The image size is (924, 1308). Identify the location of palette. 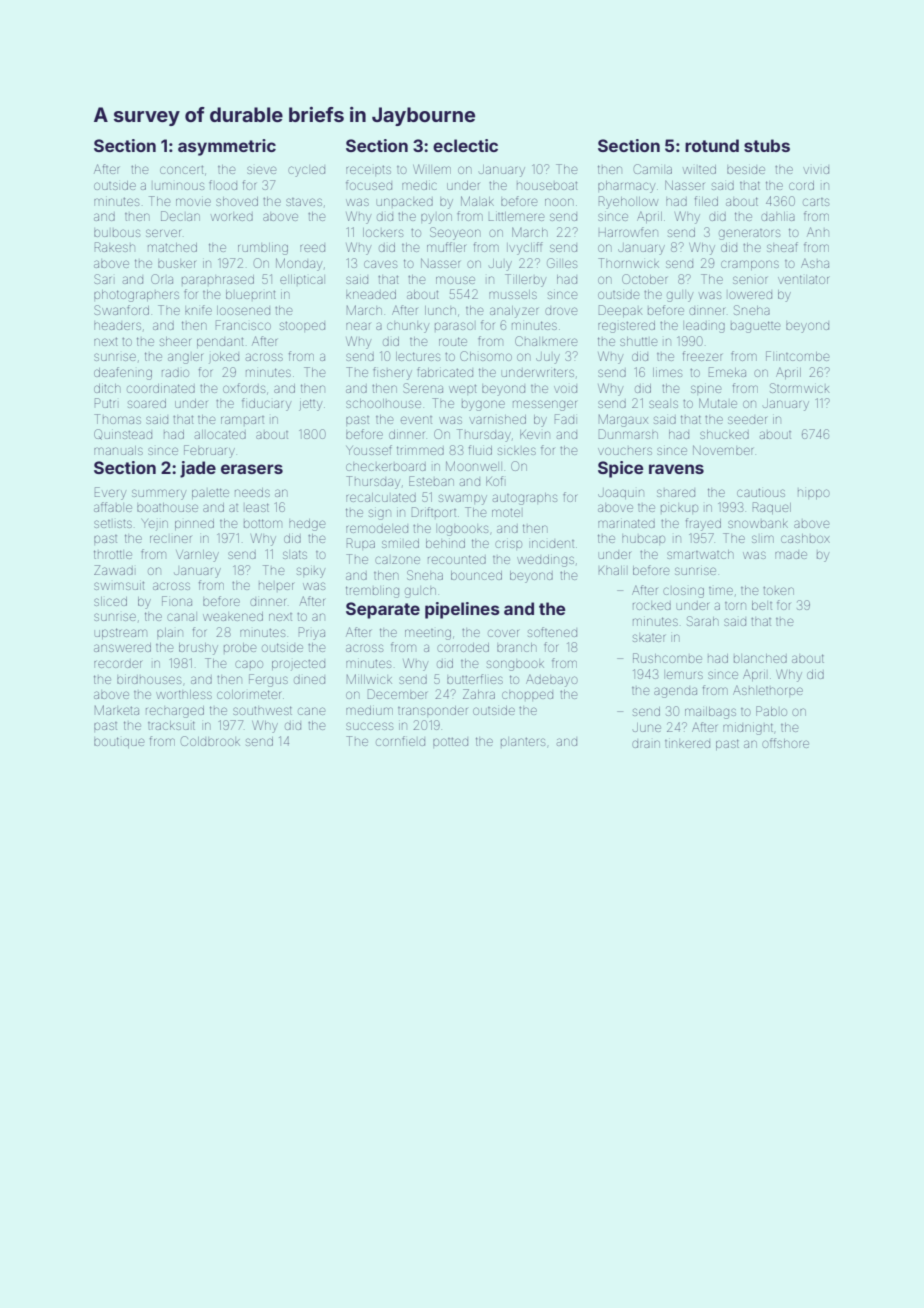
(210, 493).
